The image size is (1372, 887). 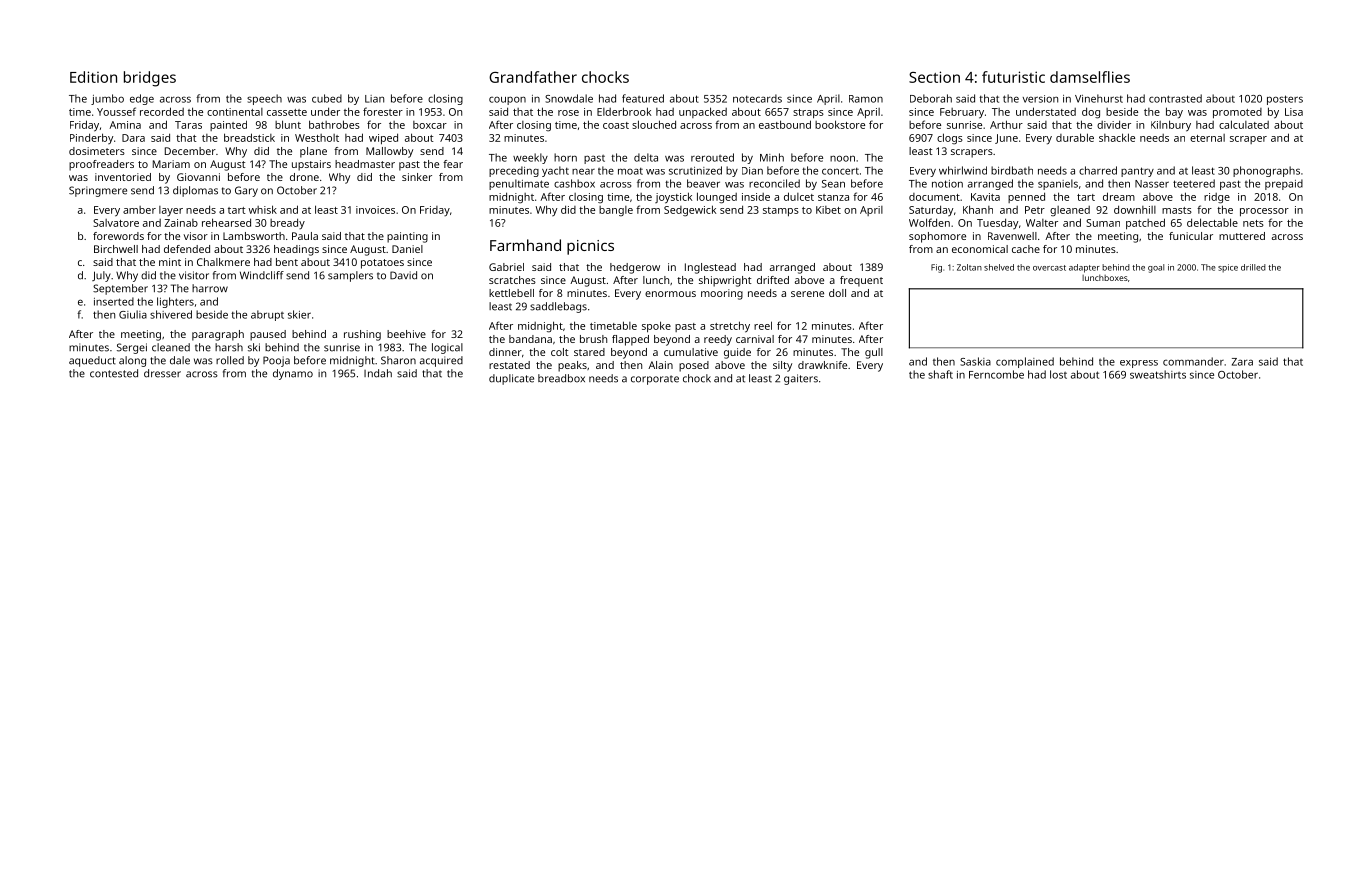 What do you see at coordinates (757, 98) in the page?
I see `notecards` at bounding box center [757, 98].
